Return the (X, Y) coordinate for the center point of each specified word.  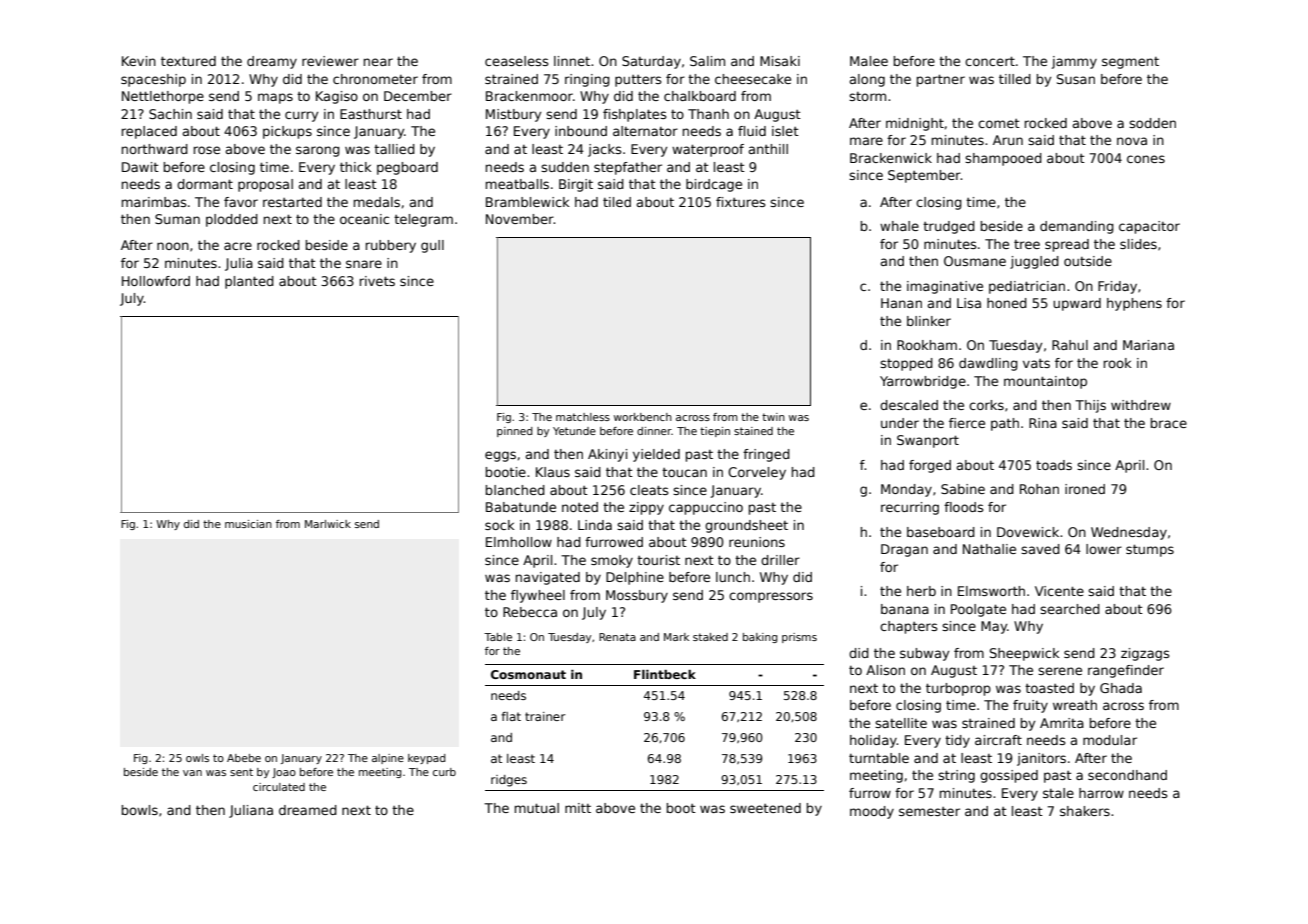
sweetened (765, 808)
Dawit (140, 167)
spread (1067, 245)
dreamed (308, 810)
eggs (500, 456)
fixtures (741, 202)
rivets (377, 281)
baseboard (941, 532)
